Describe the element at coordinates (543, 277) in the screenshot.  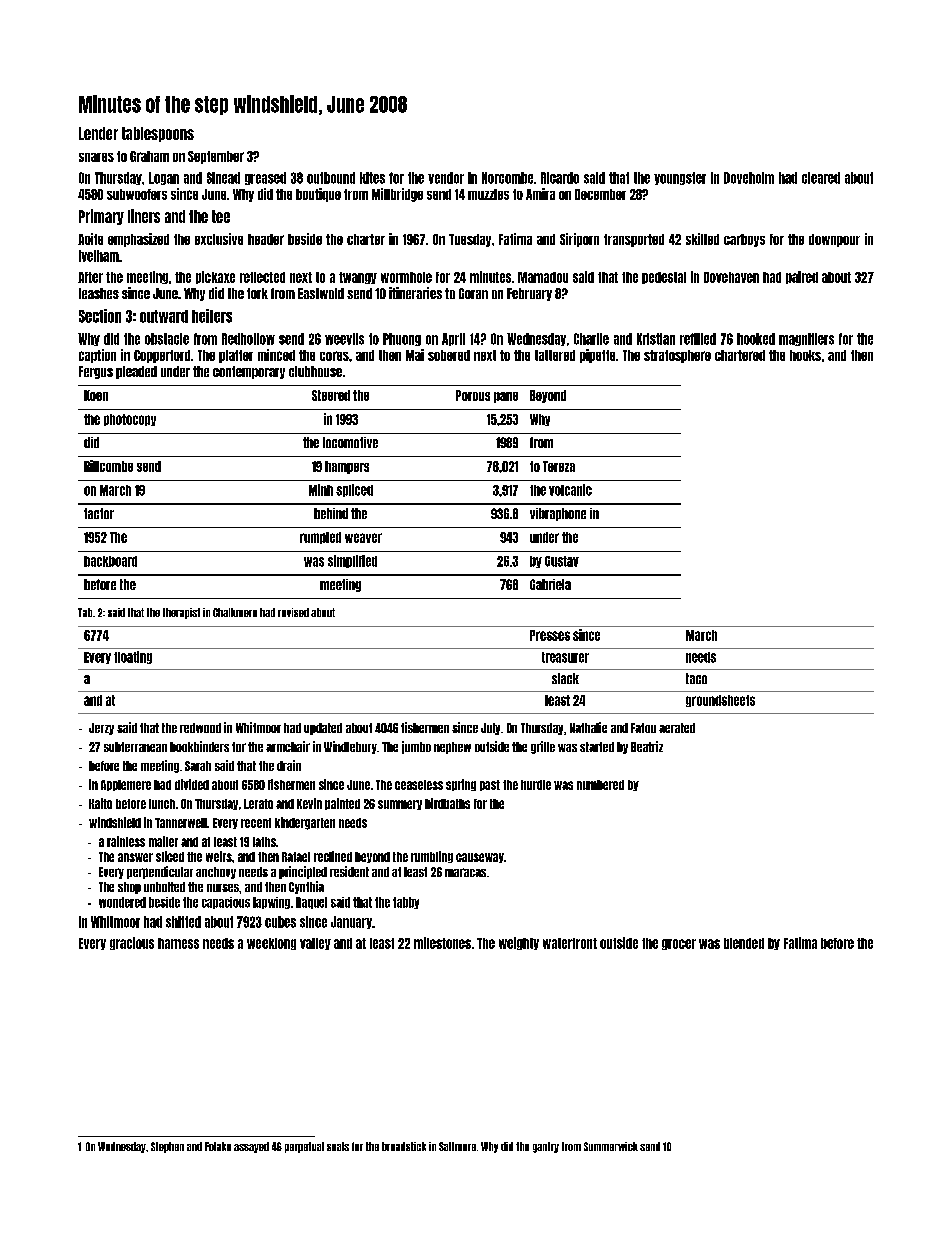
I see `Mamadou` at that location.
